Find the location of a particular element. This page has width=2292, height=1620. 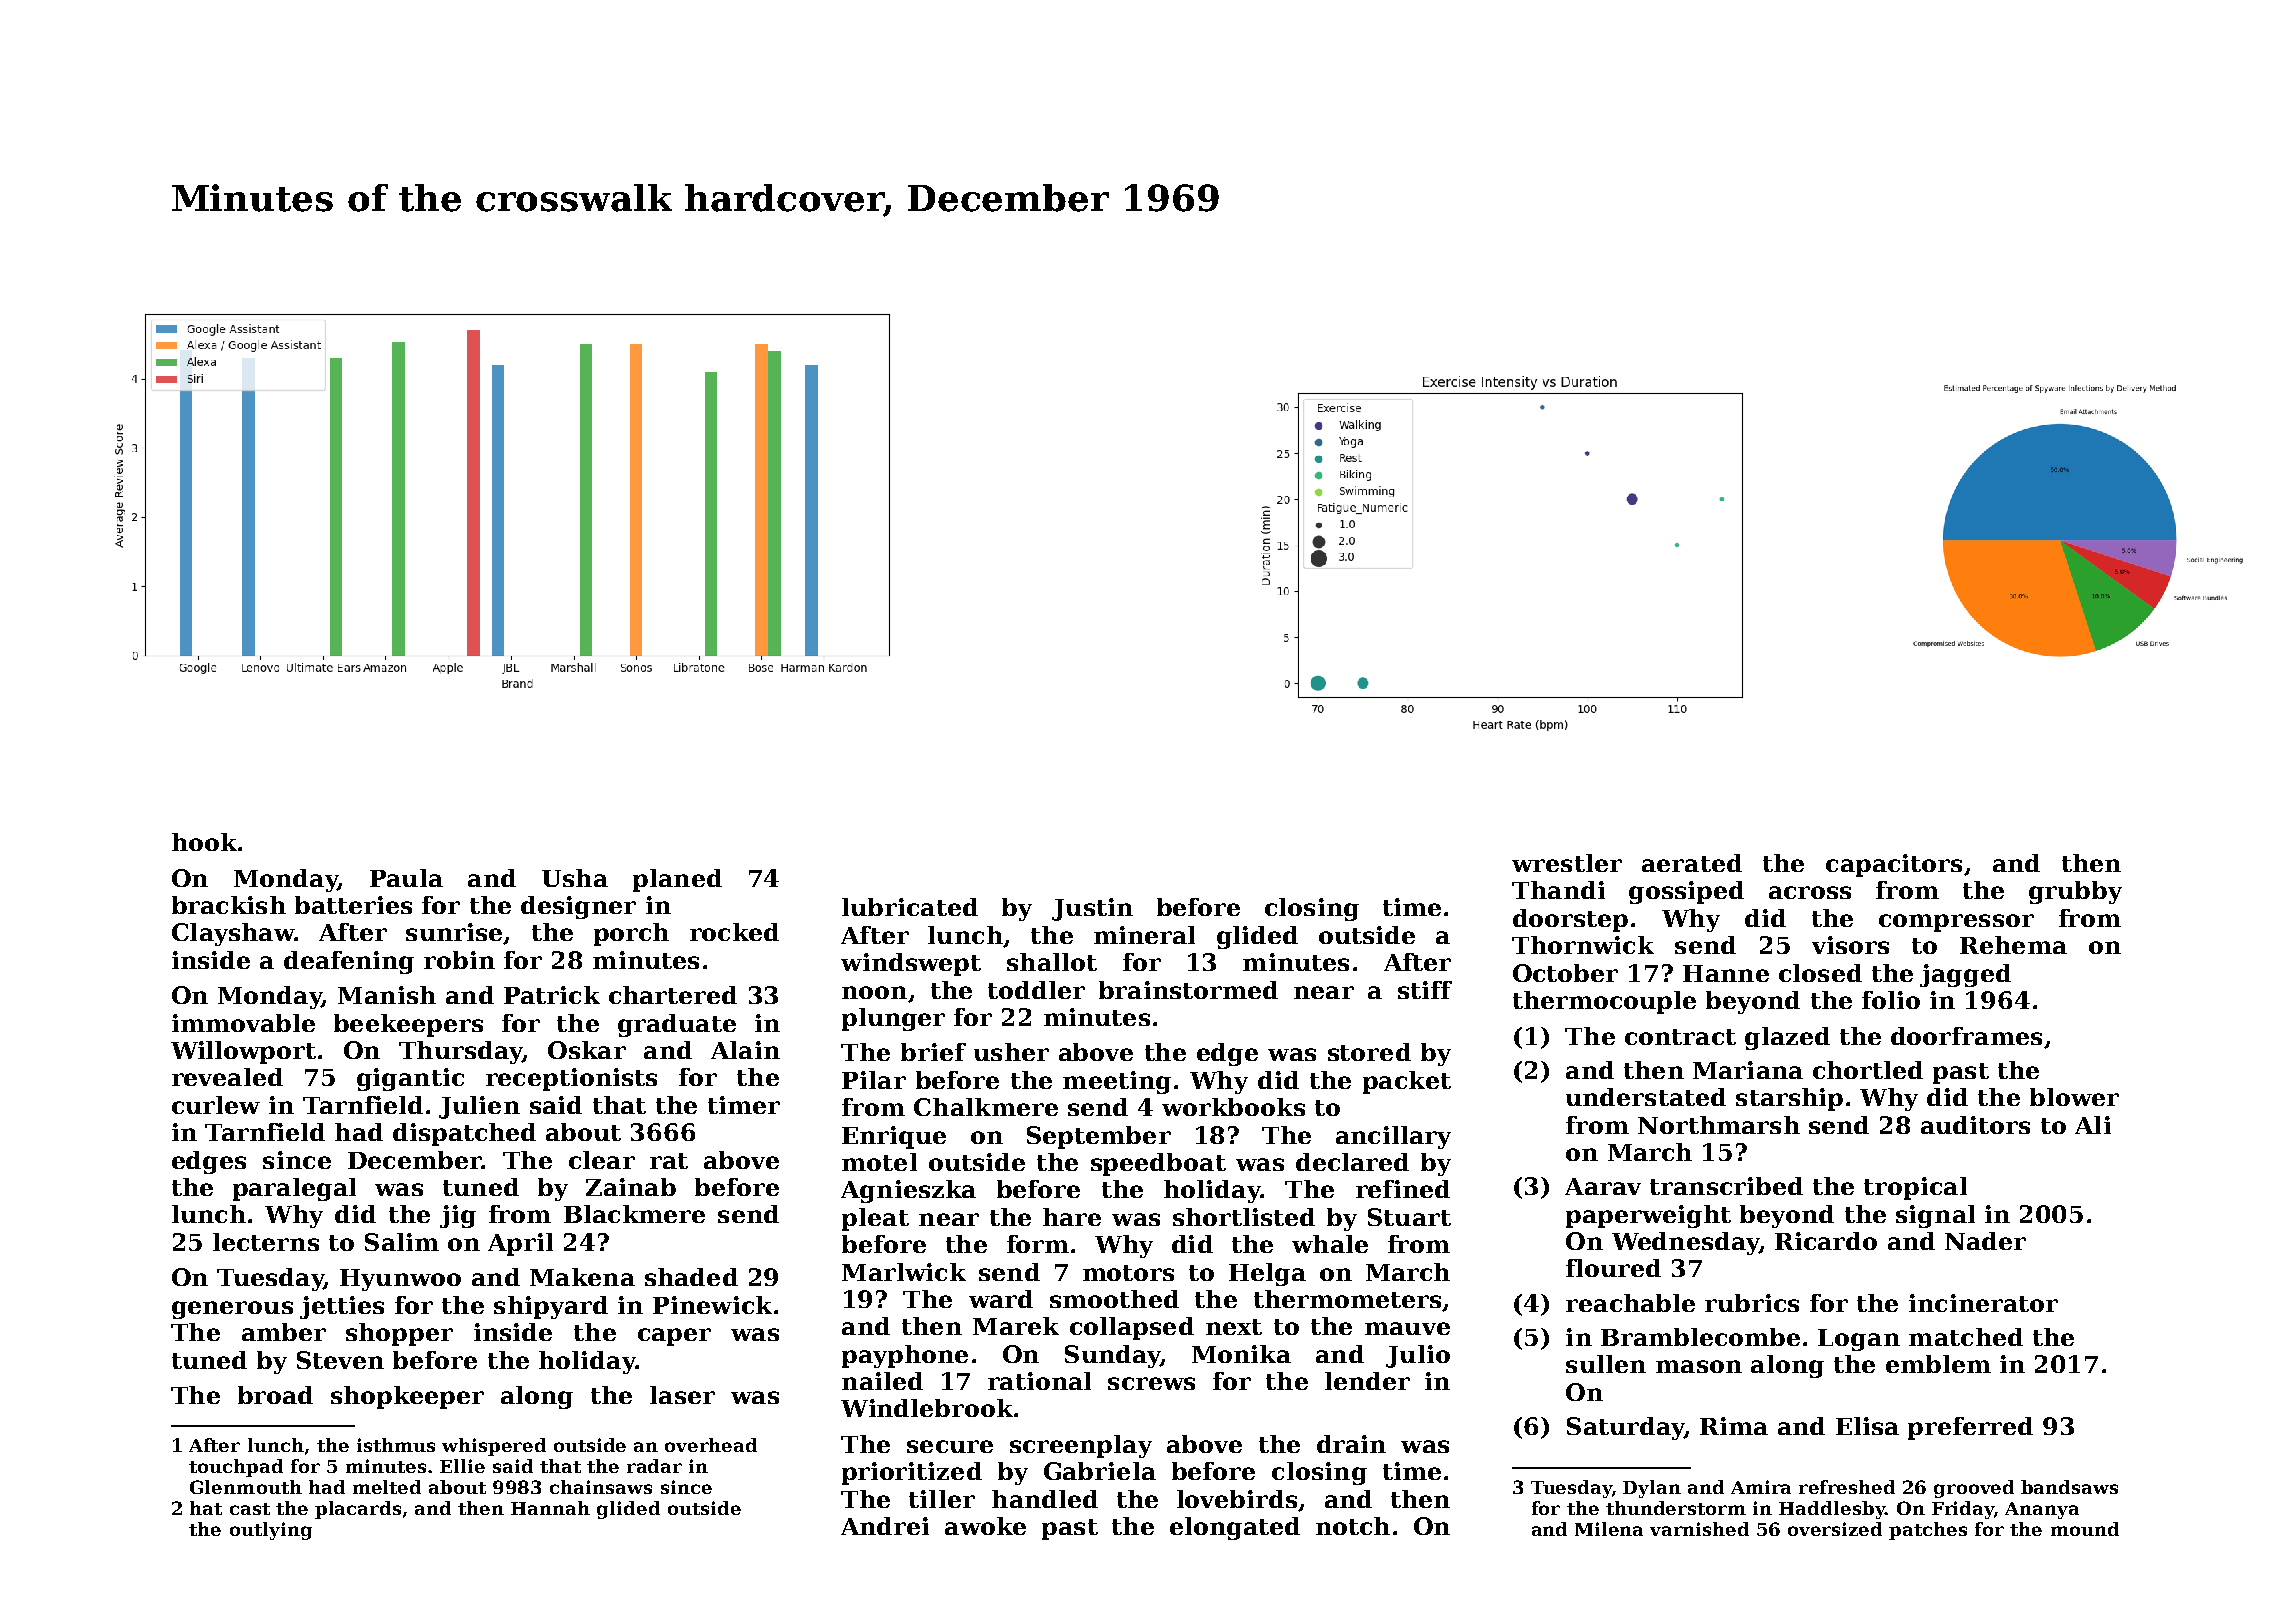

next is located at coordinates (1234, 1327).
